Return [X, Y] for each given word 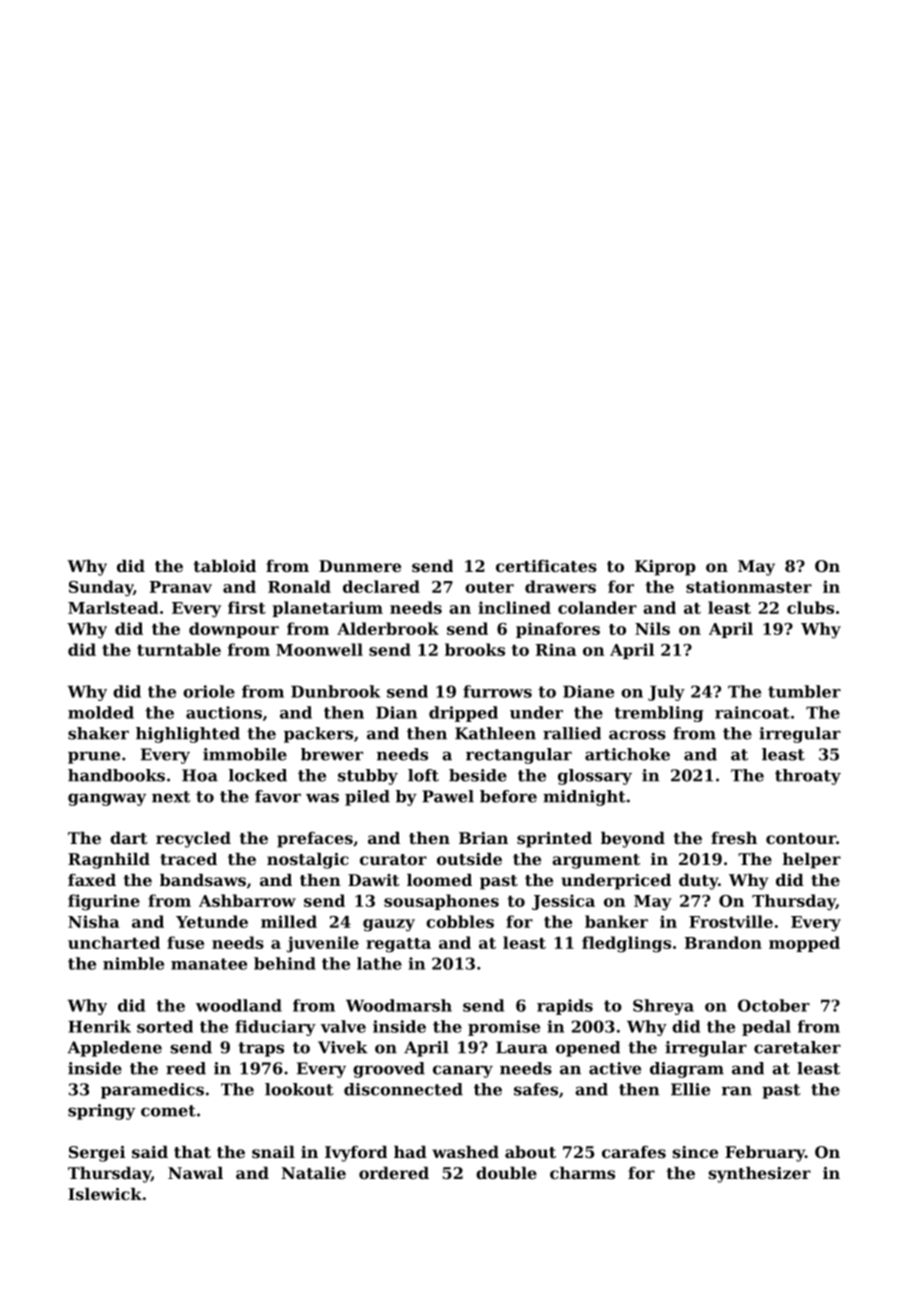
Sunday [101, 588]
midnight [584, 798]
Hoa [200, 775]
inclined [514, 607]
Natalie [313, 1173]
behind [285, 963]
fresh [734, 838]
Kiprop [665, 568]
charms [582, 1173]
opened [588, 1049]
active [615, 1068]
